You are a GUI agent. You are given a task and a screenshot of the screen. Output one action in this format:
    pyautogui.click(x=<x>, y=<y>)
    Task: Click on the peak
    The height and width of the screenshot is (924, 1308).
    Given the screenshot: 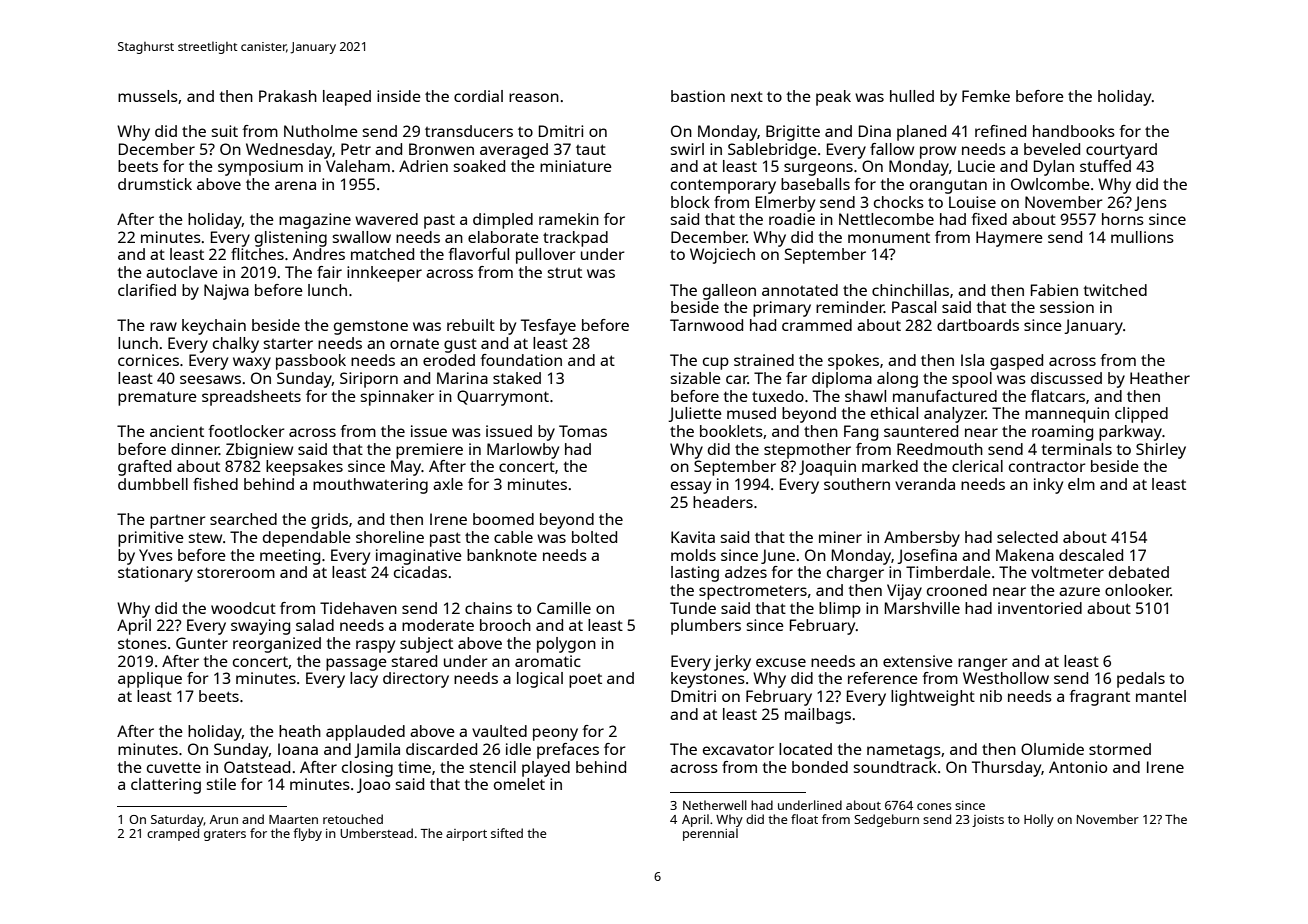 What is the action you would take?
    pyautogui.click(x=833, y=98)
